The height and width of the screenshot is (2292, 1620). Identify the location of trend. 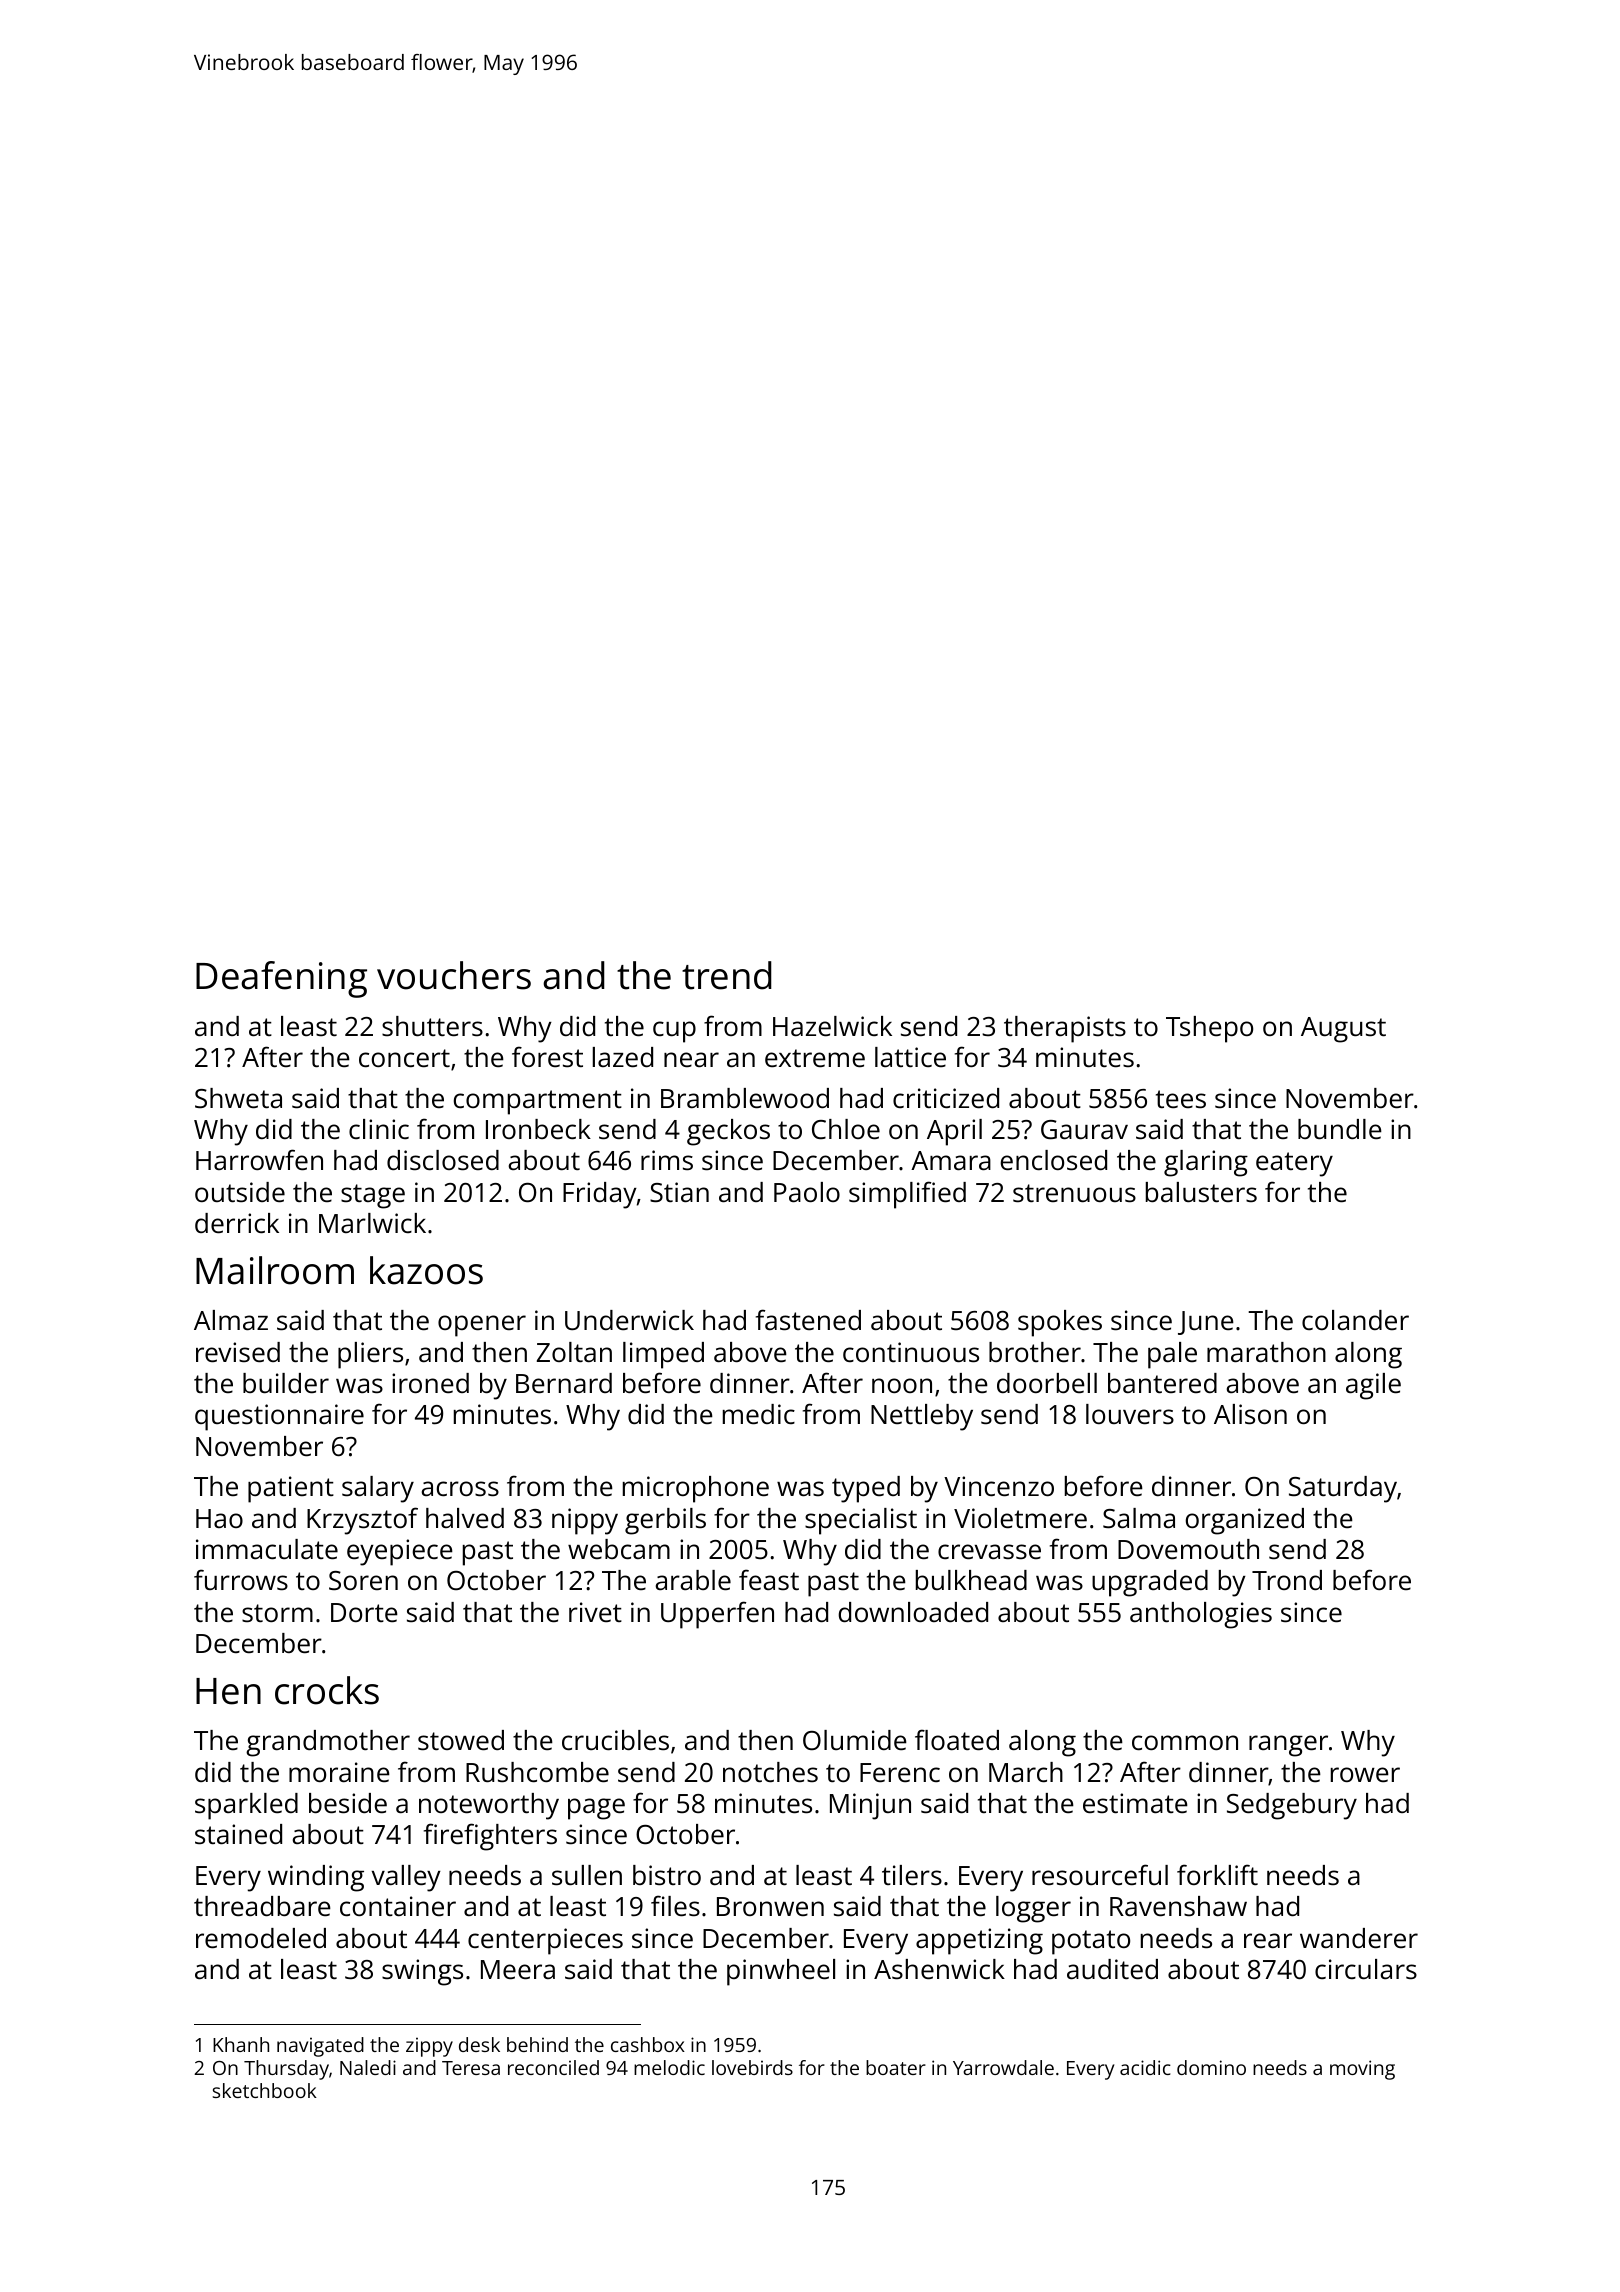
(727, 975).
